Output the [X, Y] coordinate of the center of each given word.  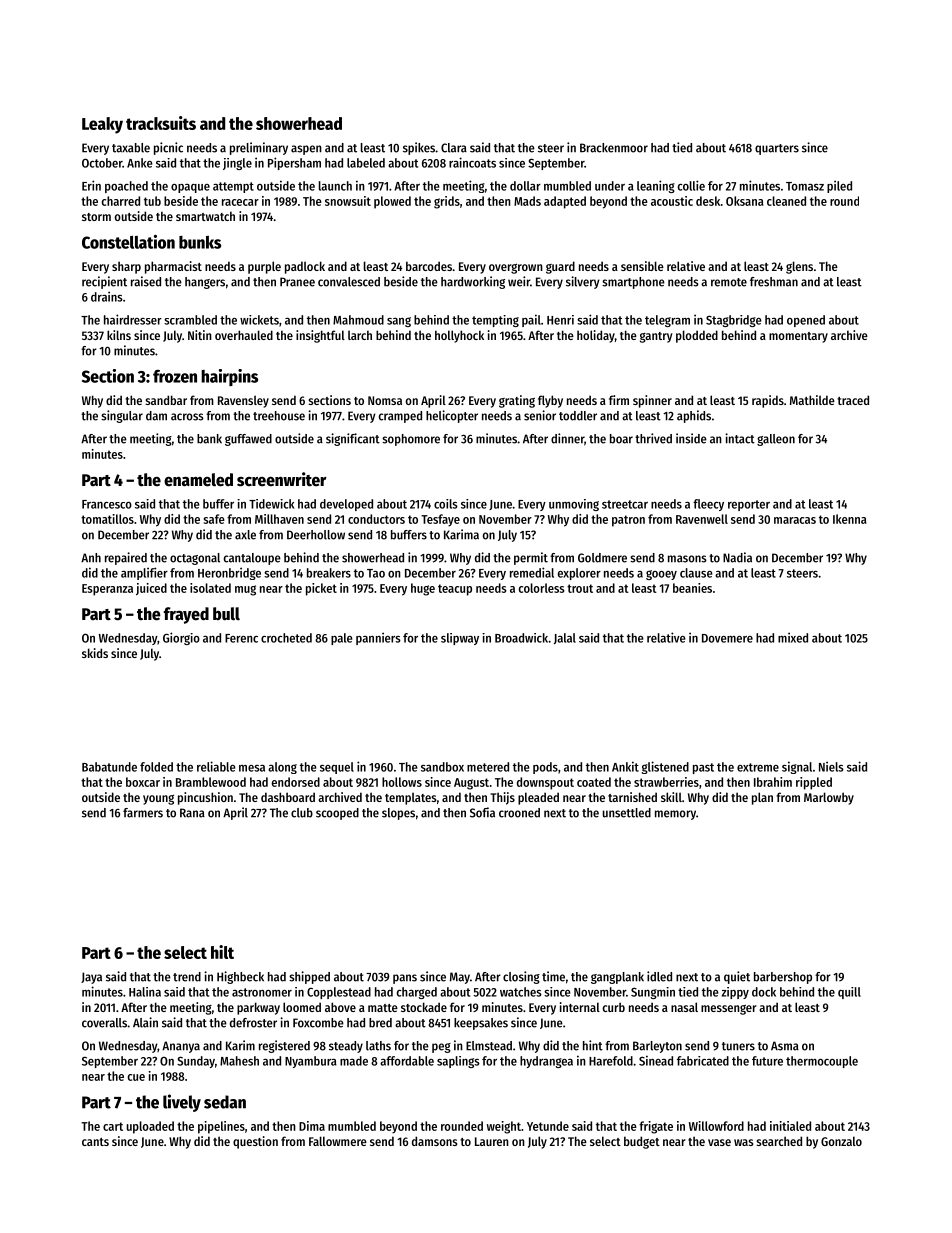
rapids [768, 401]
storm [96, 217]
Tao [376, 573]
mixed [793, 637]
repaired [126, 558]
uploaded [150, 1127]
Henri [560, 320]
